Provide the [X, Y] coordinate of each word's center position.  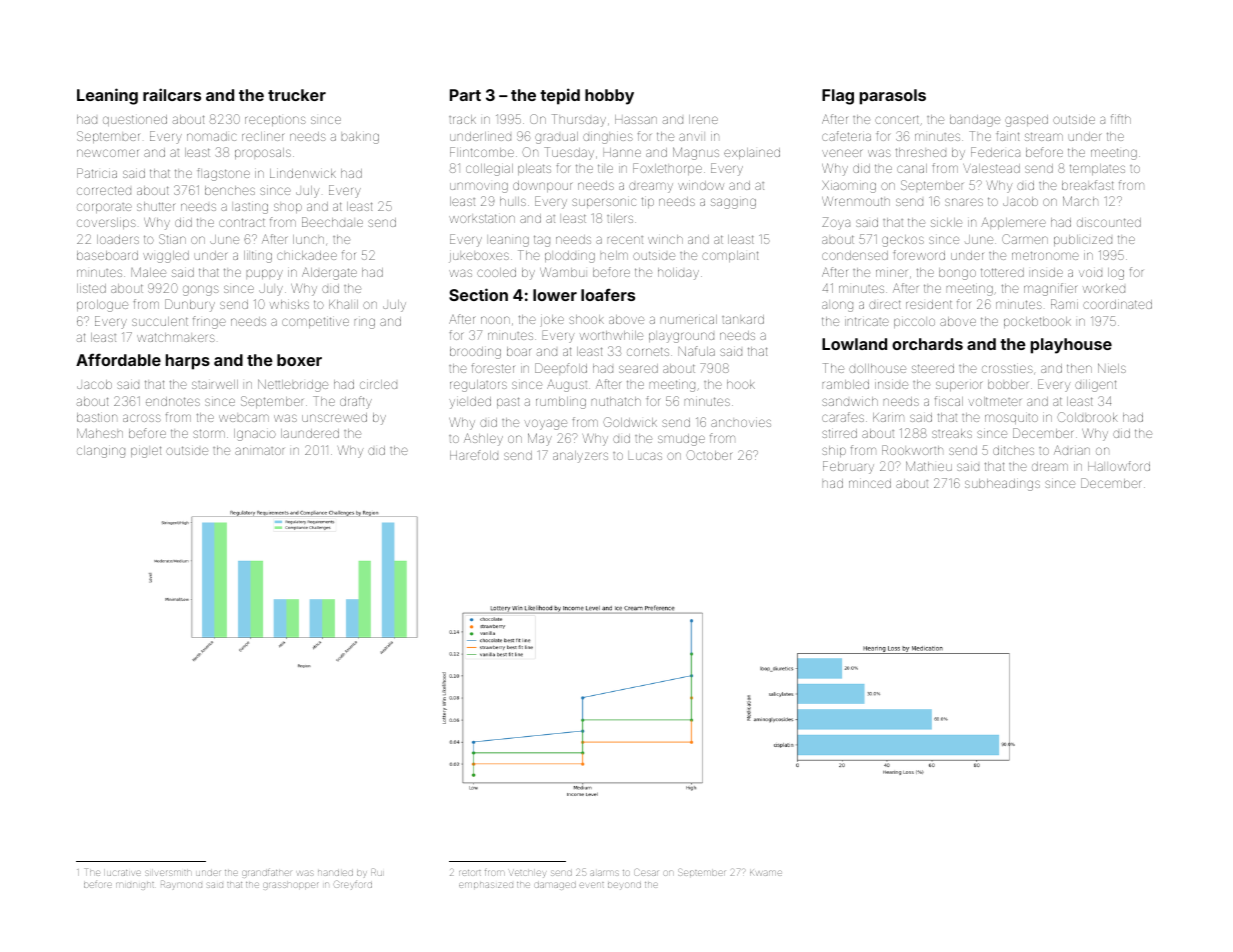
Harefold [474, 455]
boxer [299, 360]
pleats [534, 169]
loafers [608, 294]
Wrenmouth [856, 201]
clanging [101, 452]
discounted [1109, 222]
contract [242, 222]
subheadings [1002, 485]
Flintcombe [482, 152]
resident [929, 304]
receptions [275, 120]
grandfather [266, 874]
